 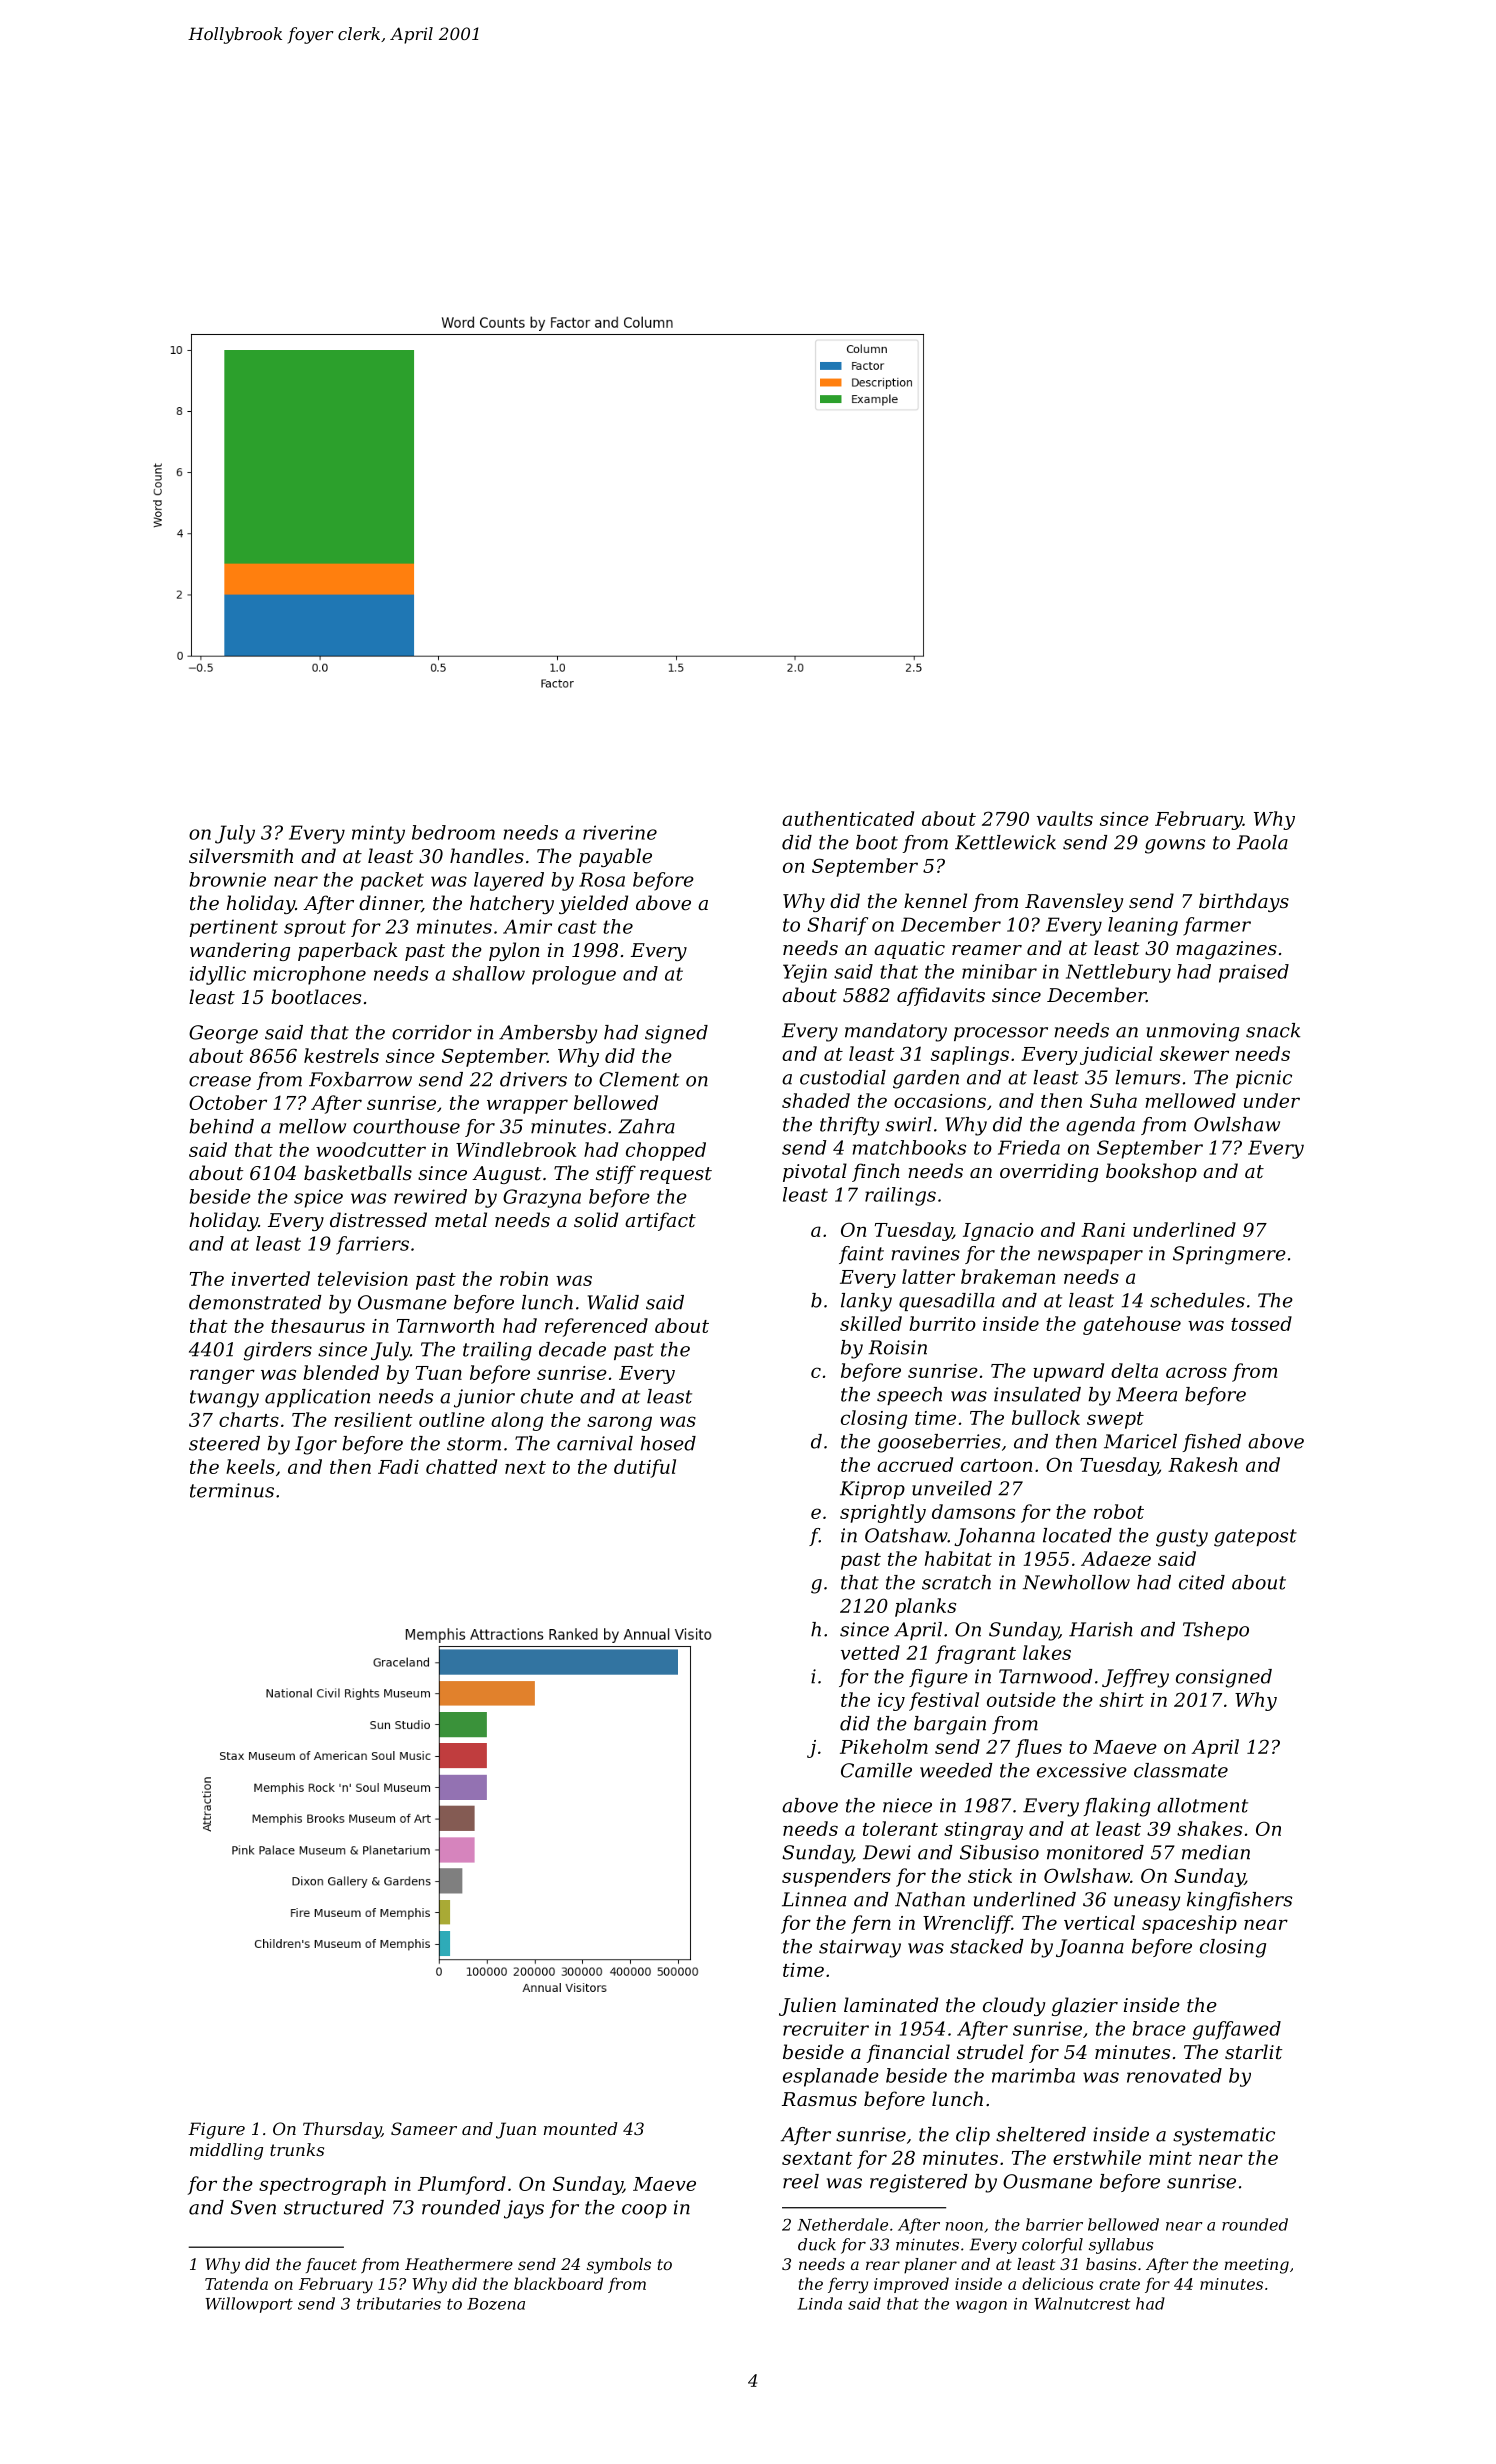 What do you see at coordinates (297, 2149) in the document?
I see `trunks` at bounding box center [297, 2149].
